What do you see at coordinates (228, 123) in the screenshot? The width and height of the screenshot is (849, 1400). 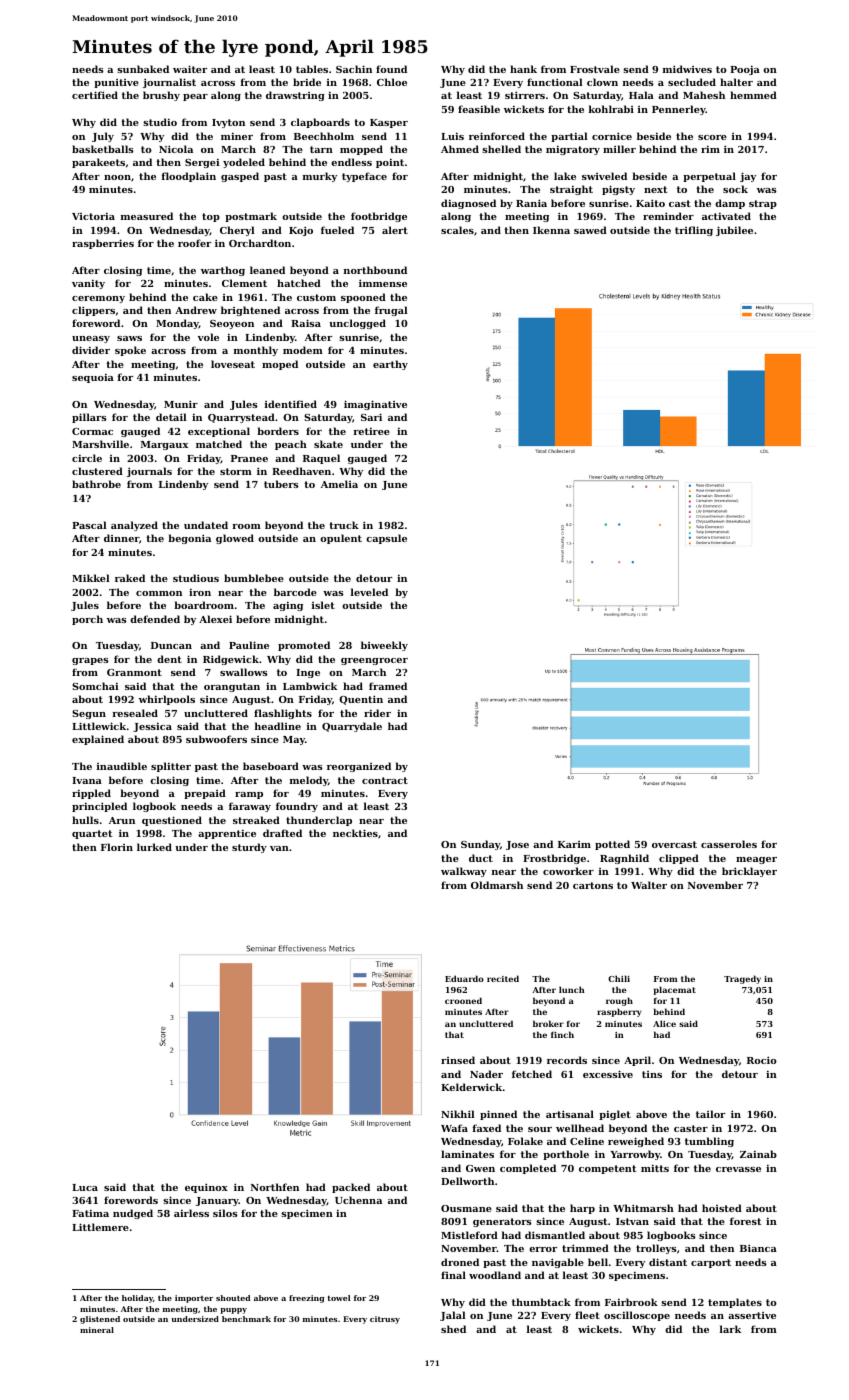 I see `Ivyton` at bounding box center [228, 123].
